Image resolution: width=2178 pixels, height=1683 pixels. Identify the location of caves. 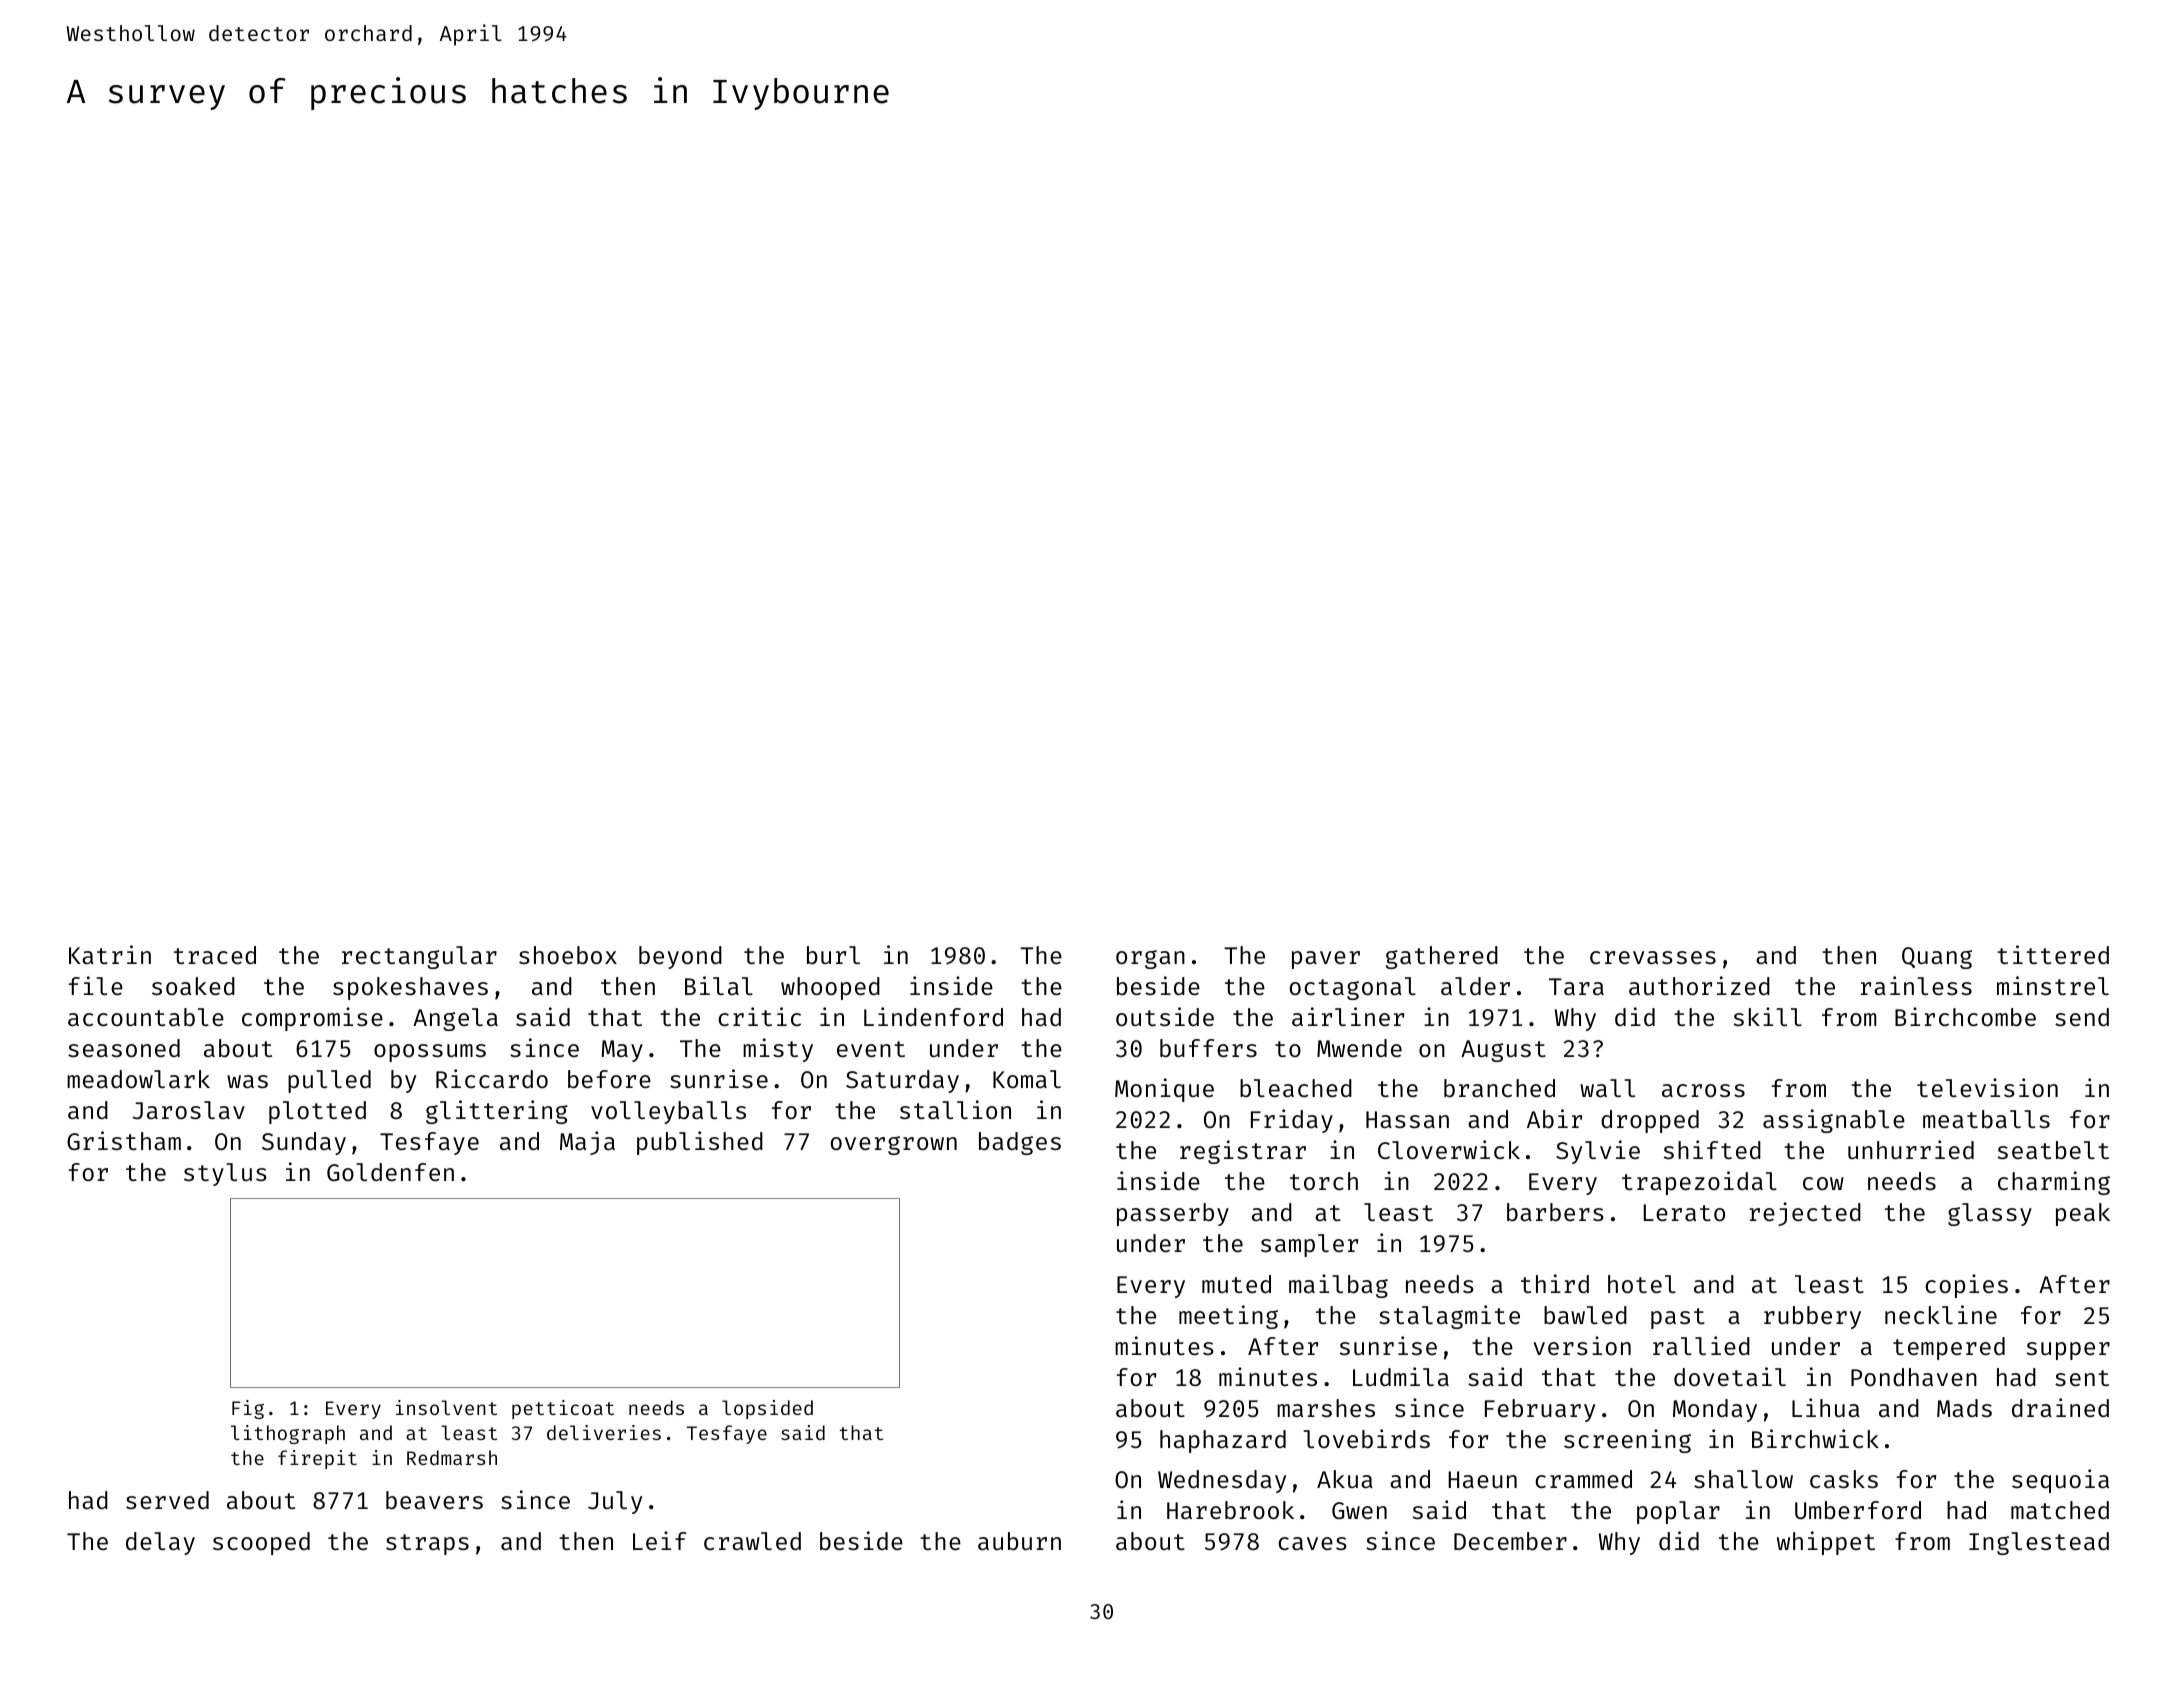
(1312, 1543).
